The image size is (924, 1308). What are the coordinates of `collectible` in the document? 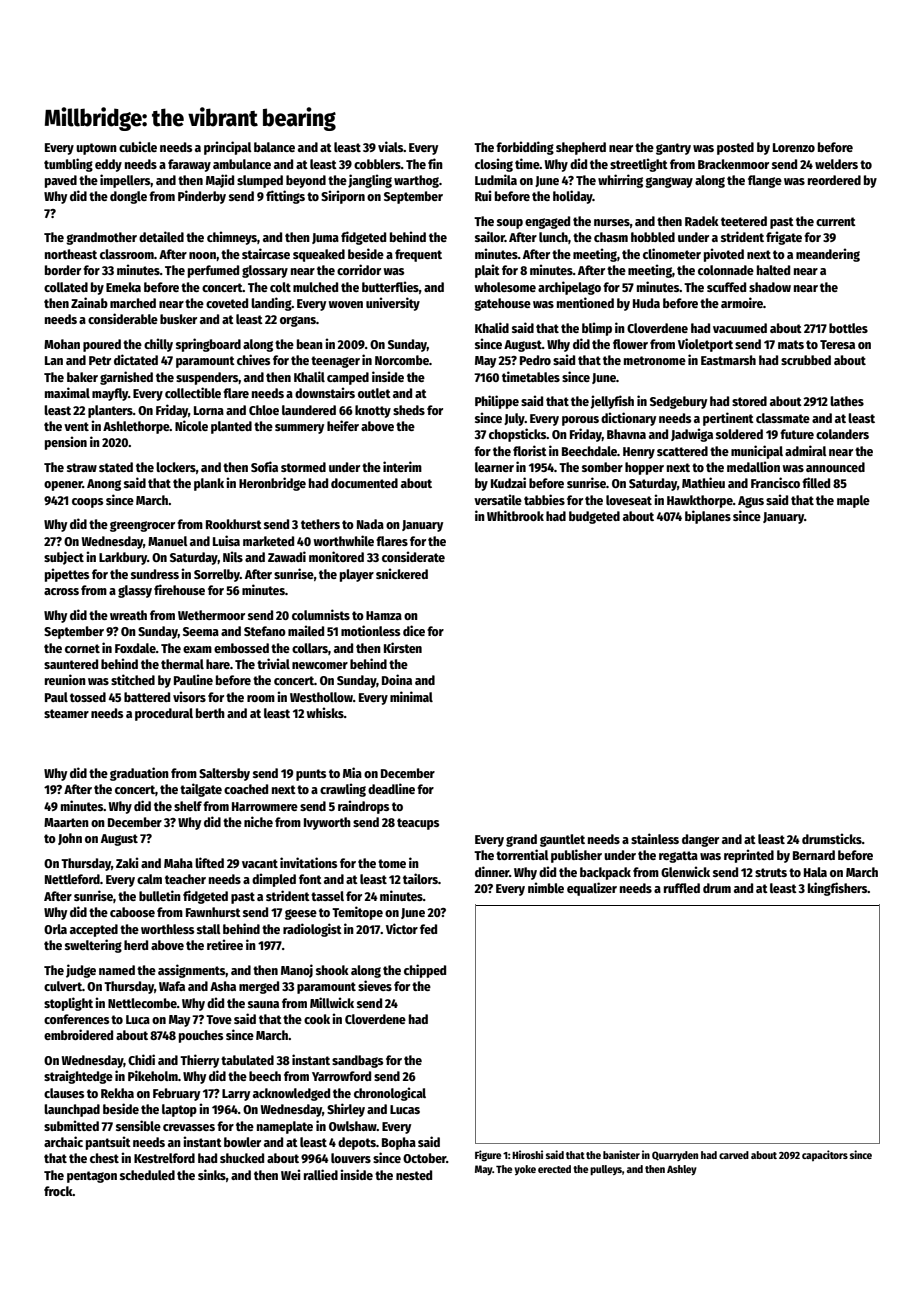 It's located at (193, 392).
